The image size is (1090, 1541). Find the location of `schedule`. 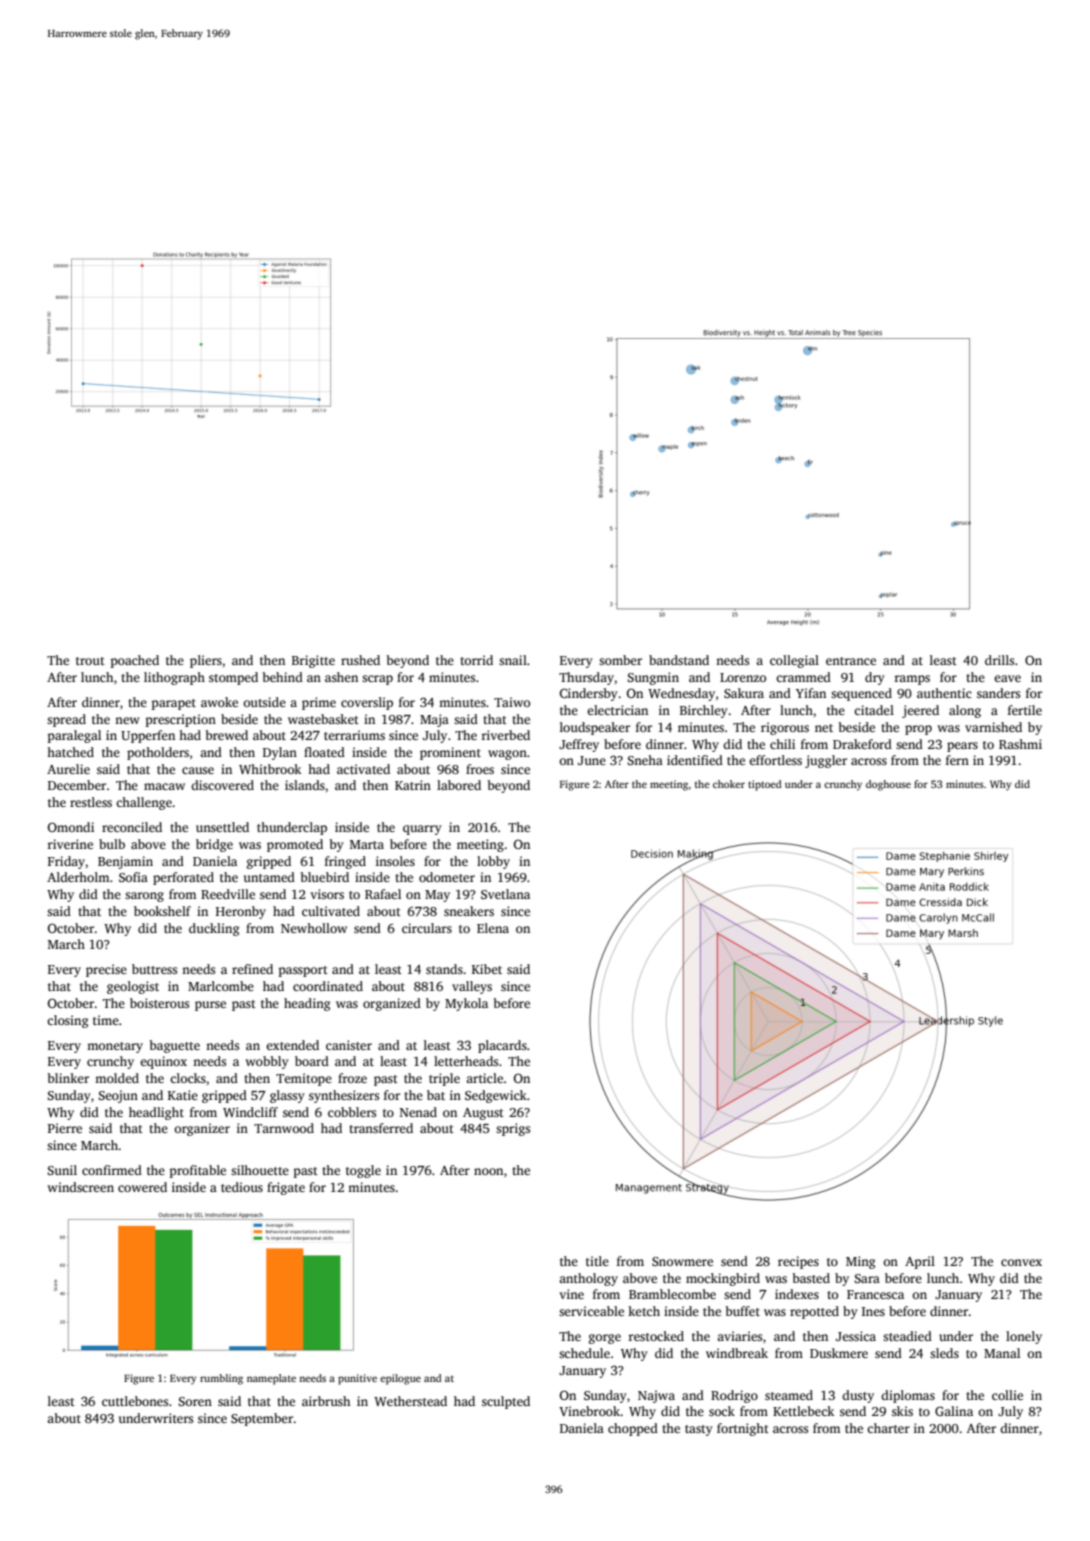

schedule is located at coordinates (584, 1353).
